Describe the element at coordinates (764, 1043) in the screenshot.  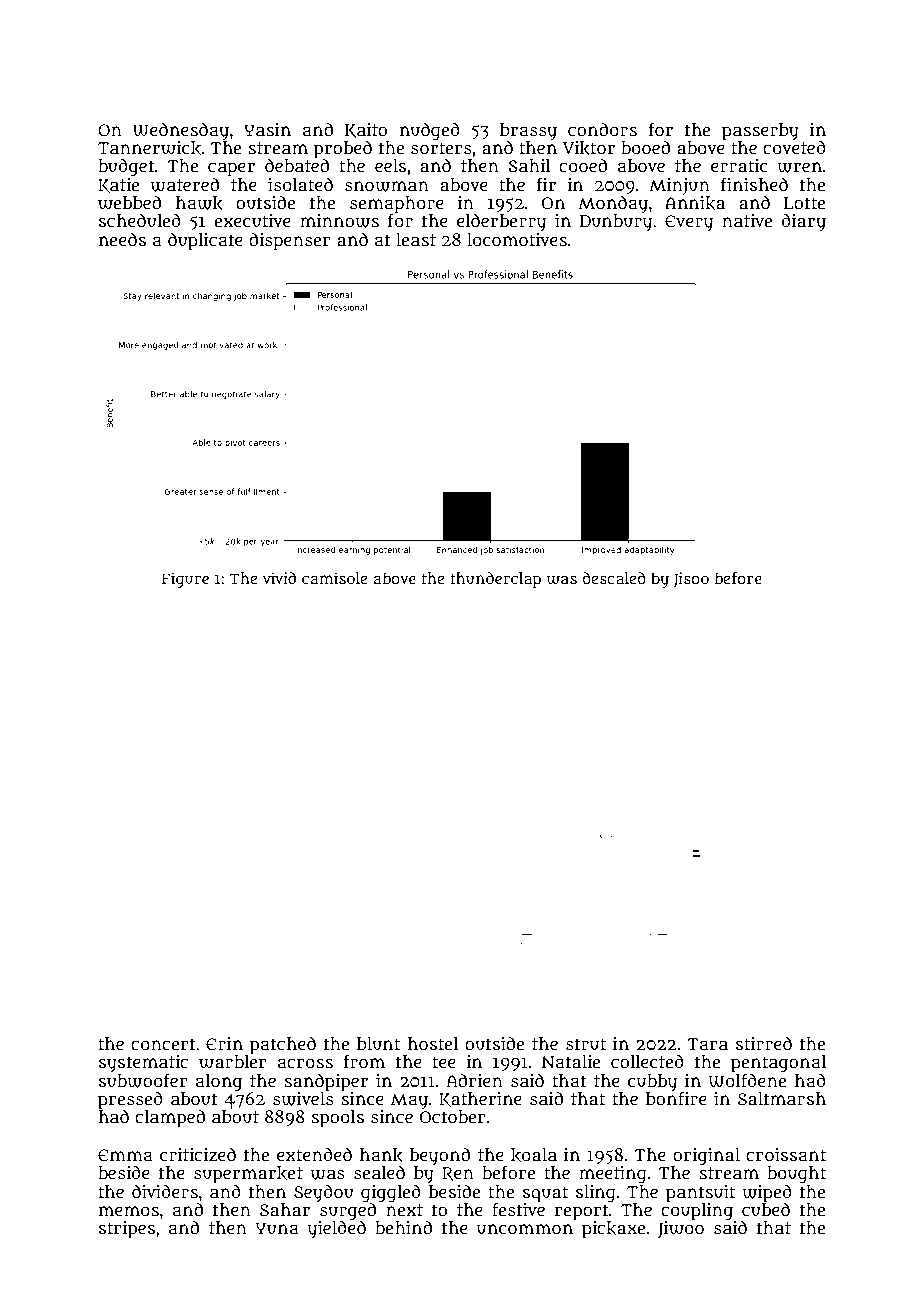
I see `stirred` at that location.
